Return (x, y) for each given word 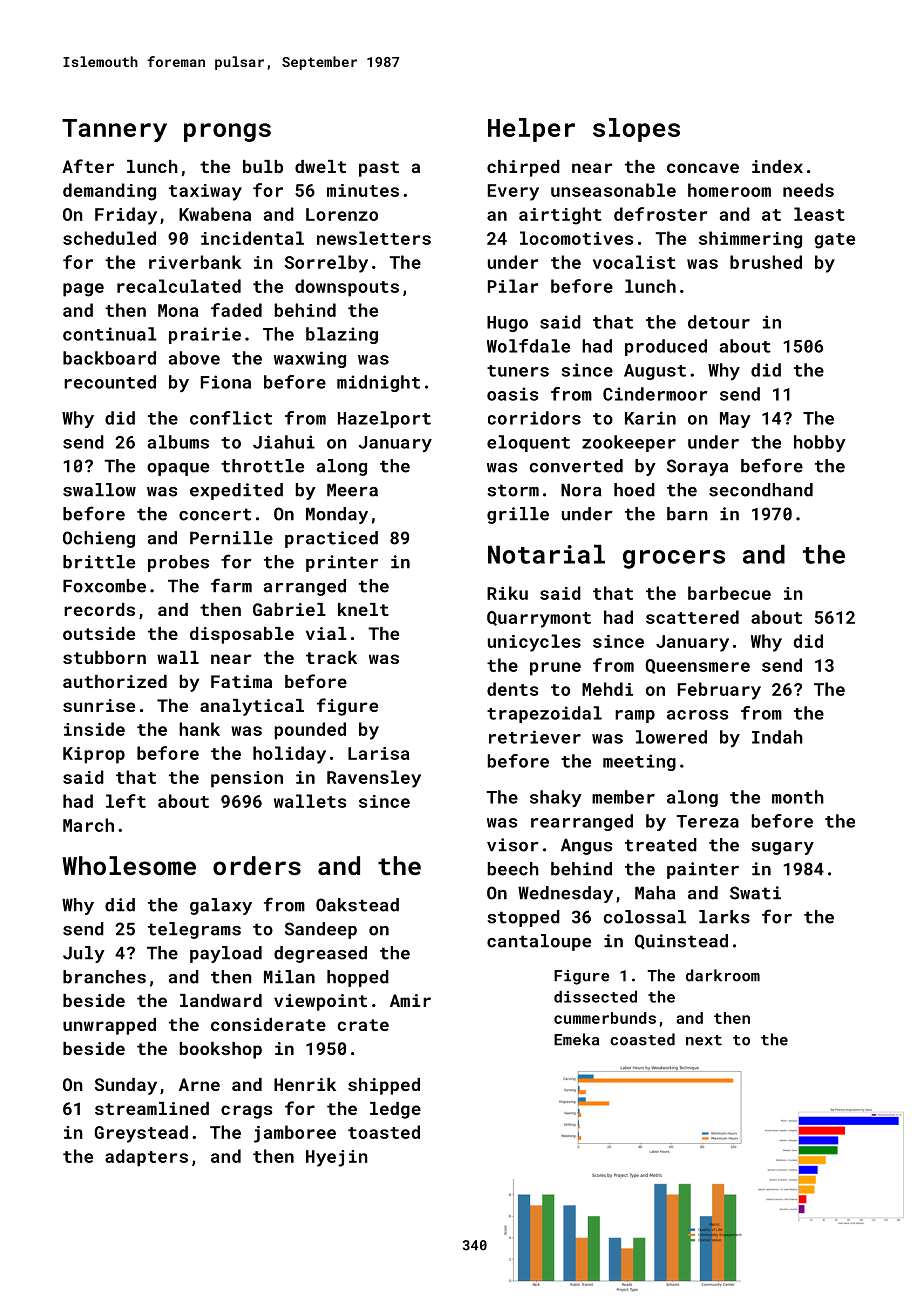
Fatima (241, 681)
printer (342, 563)
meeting (639, 762)
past (379, 169)
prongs (227, 132)
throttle (262, 466)
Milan (289, 977)
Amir (410, 1000)
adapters (146, 1158)
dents (512, 689)
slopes (636, 130)
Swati (755, 893)
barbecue (729, 593)
